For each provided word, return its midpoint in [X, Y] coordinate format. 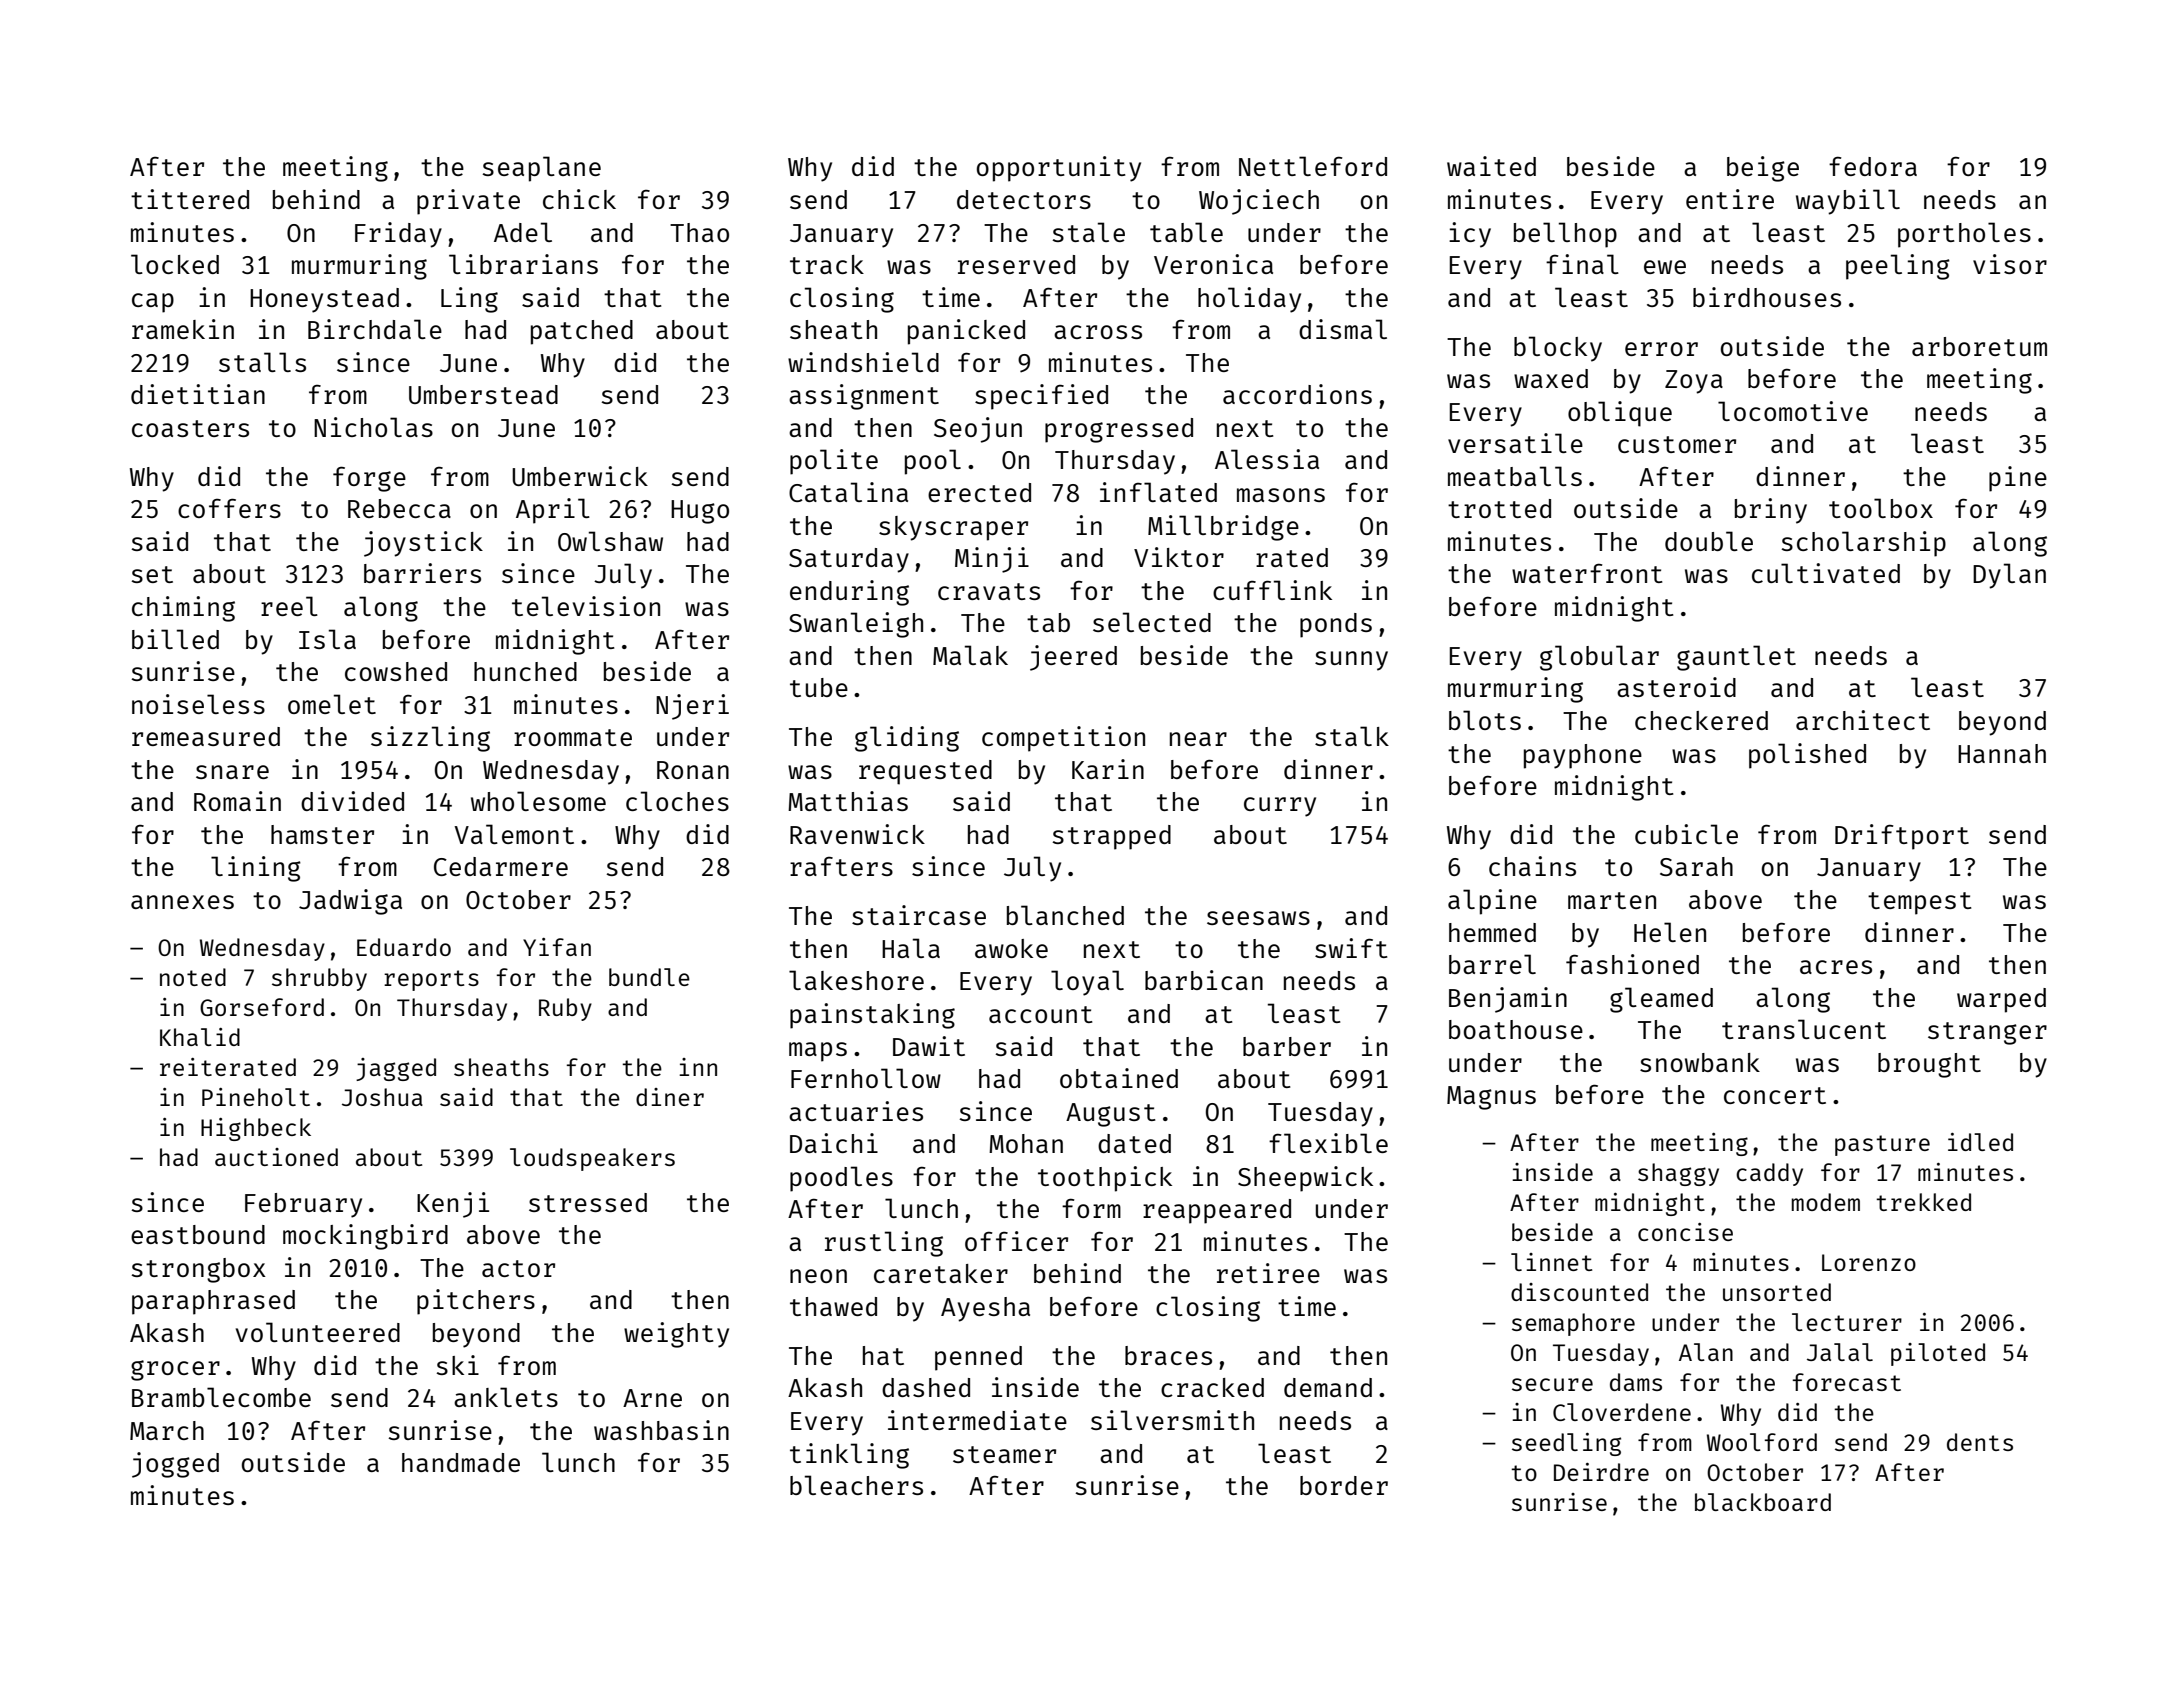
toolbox [1881, 508]
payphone [1583, 756]
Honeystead [324, 300]
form [1091, 1208]
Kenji [453, 1205]
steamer [1004, 1454]
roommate [573, 737]
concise [1685, 1232]
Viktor [1179, 557]
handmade [461, 1462]
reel [289, 606]
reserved [1016, 264]
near [1198, 739]
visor [2010, 264]
